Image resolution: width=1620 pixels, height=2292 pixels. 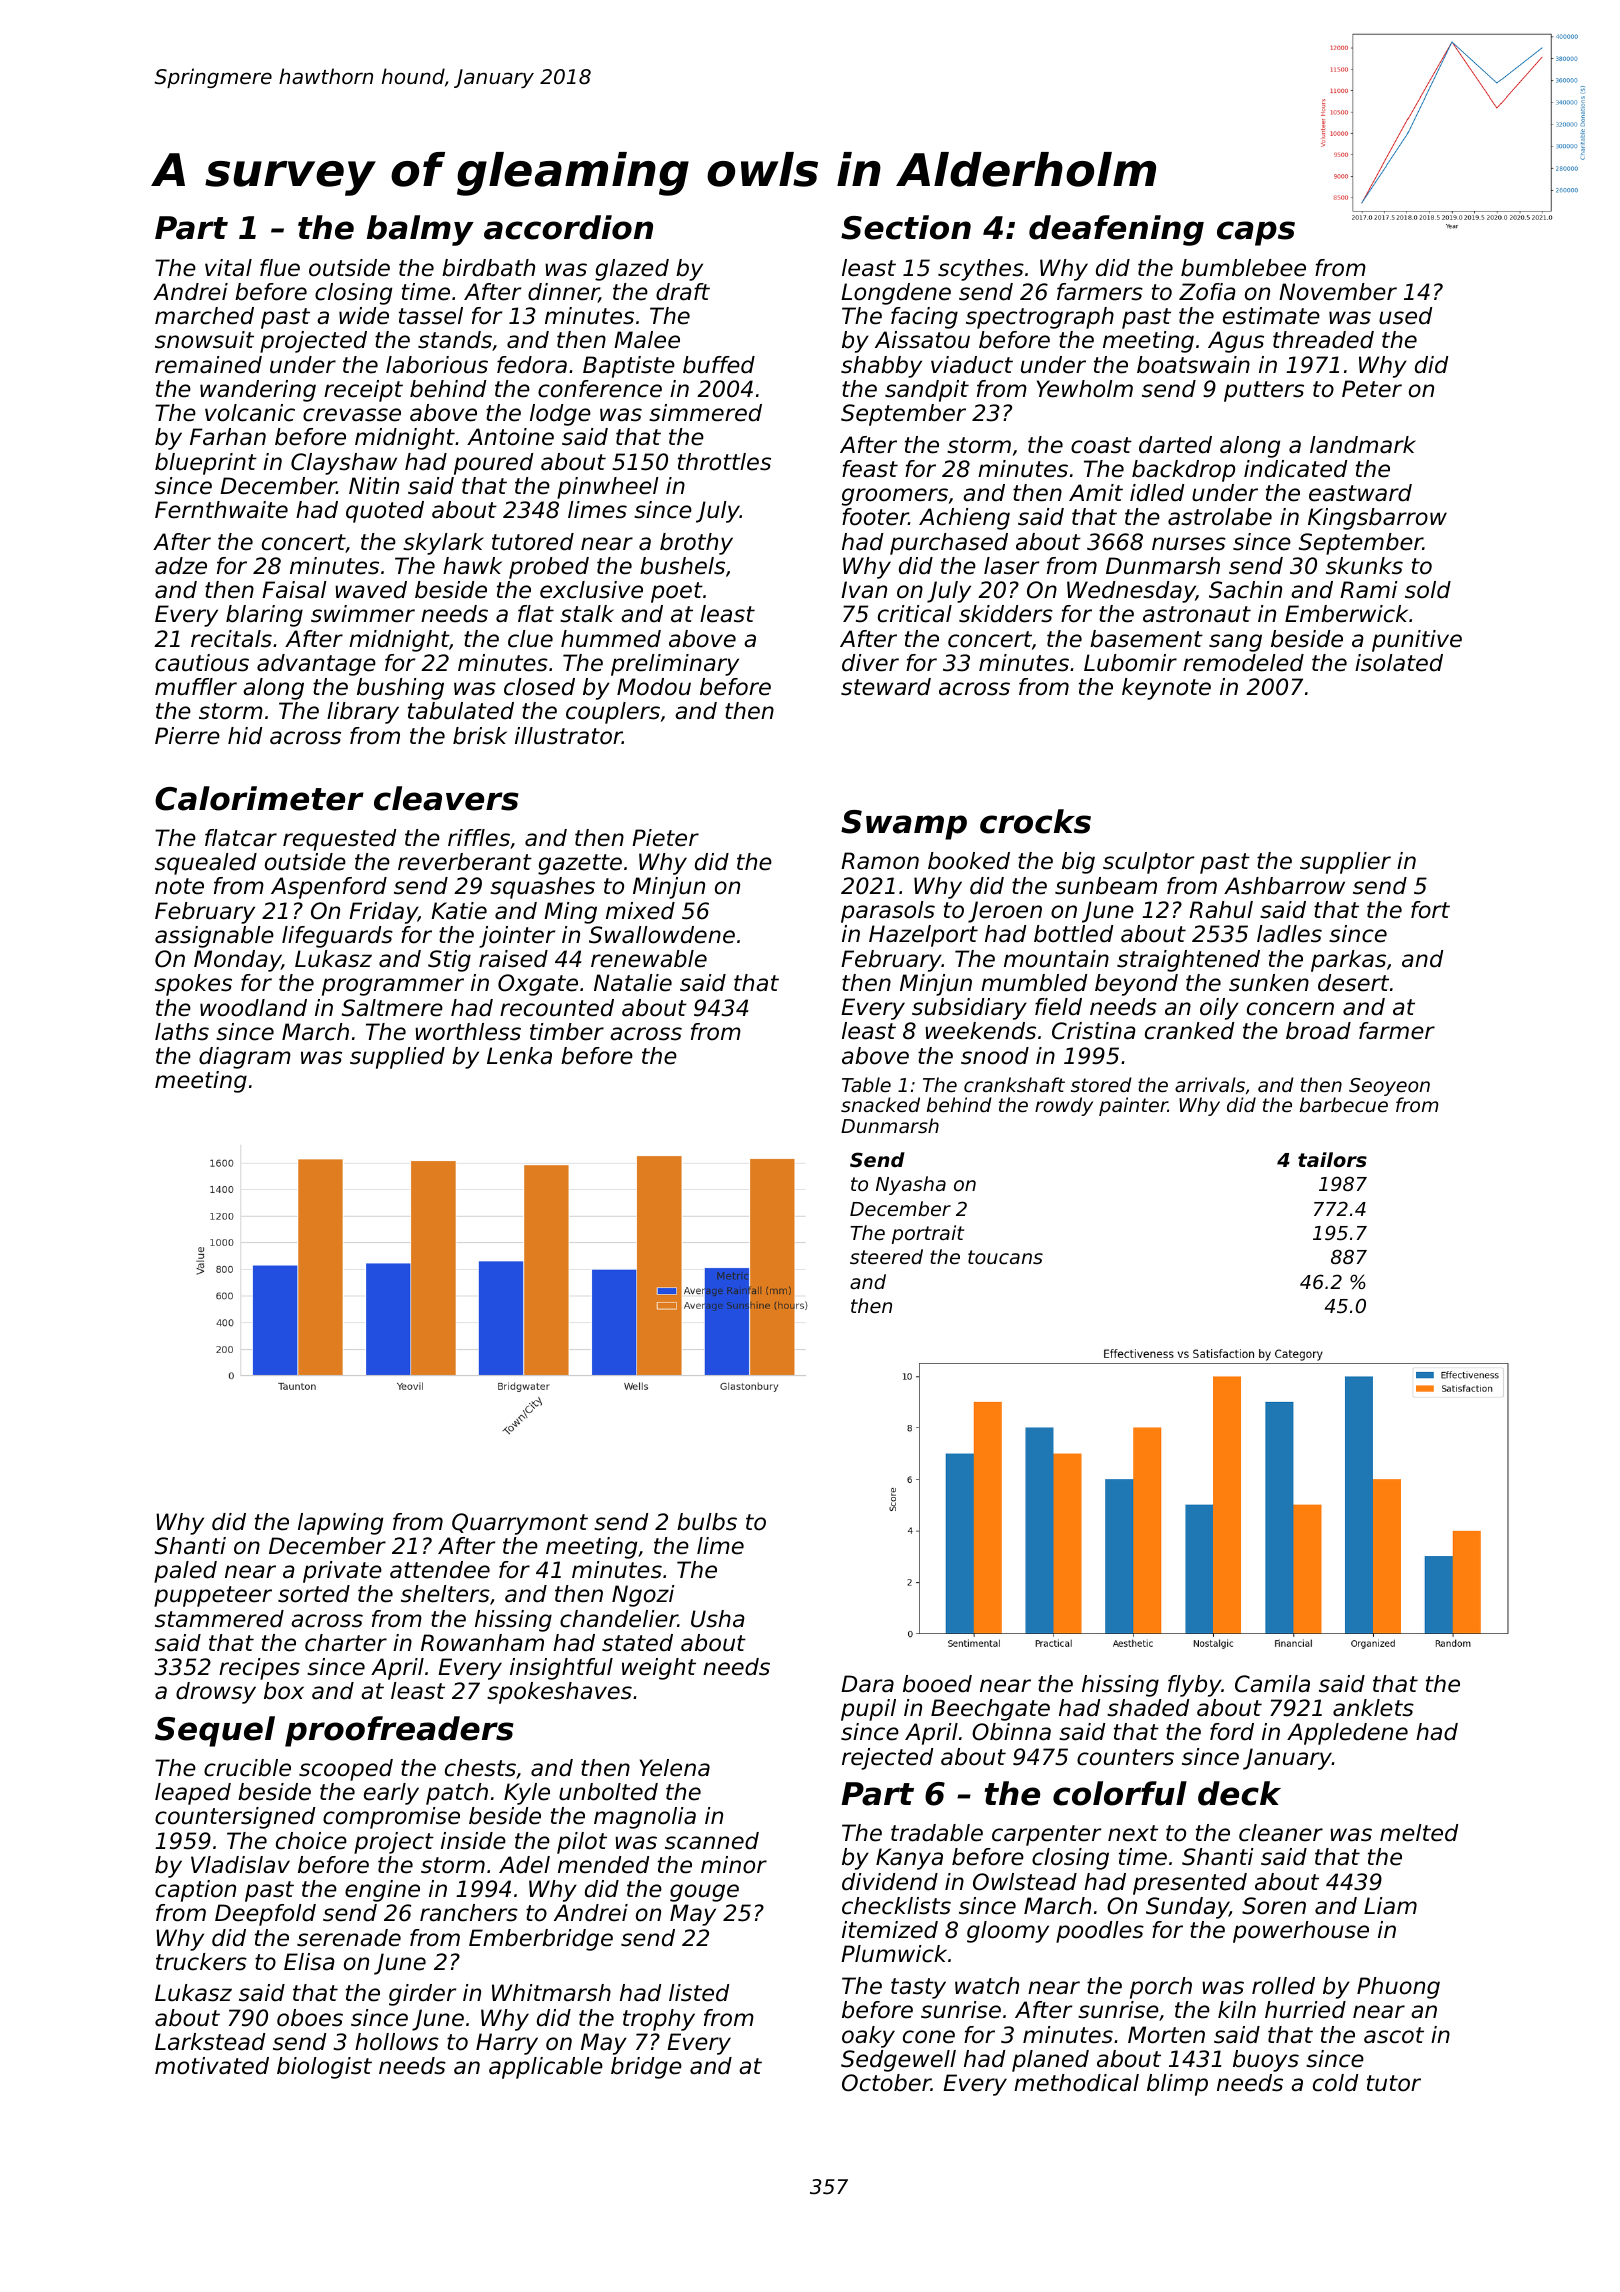 I want to click on planed, so click(x=1050, y=2061).
